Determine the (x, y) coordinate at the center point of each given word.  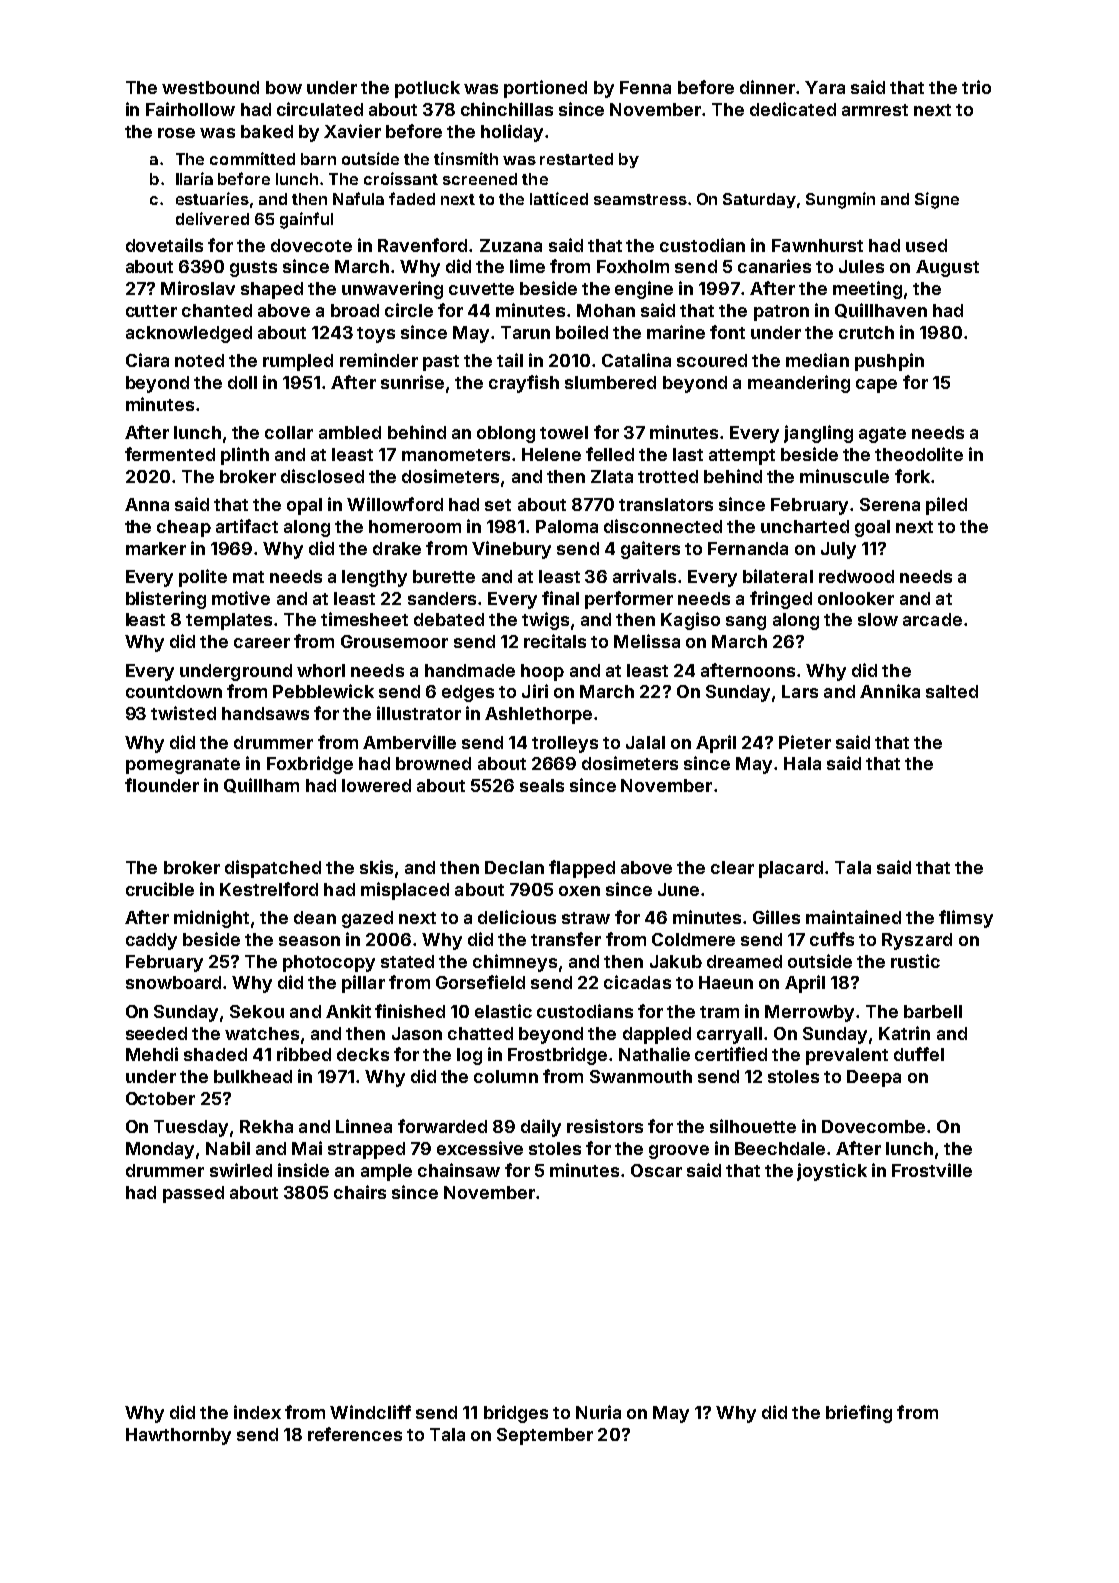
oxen (579, 891)
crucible (160, 889)
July (838, 550)
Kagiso (690, 621)
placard (791, 869)
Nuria (598, 1412)
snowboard (173, 982)
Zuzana (511, 245)
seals (542, 785)
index (257, 1412)
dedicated (793, 109)
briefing (859, 1414)
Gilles (776, 917)
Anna (147, 504)
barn (318, 159)
